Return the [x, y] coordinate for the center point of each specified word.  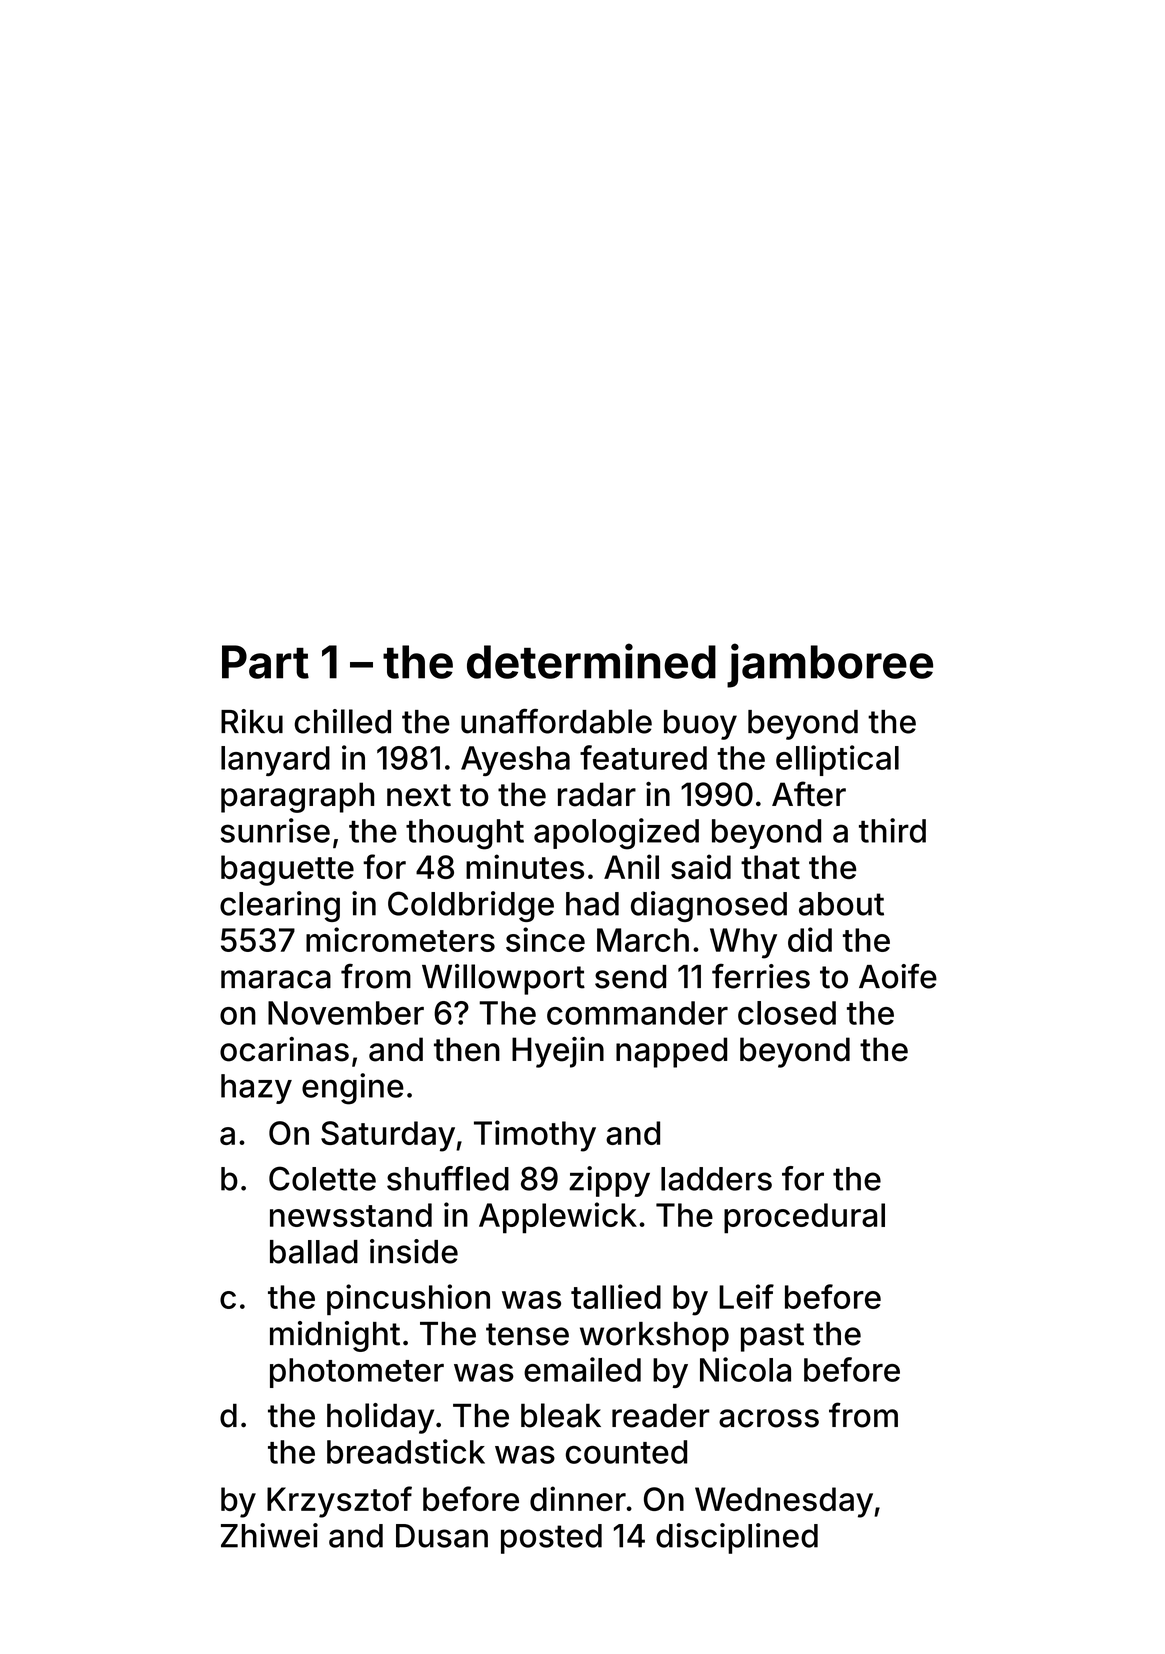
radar [597, 794]
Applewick [558, 1218]
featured [643, 757]
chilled [342, 721]
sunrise [275, 830]
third [892, 830]
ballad [314, 1252]
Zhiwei [269, 1535]
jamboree [830, 665]
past [772, 1337]
